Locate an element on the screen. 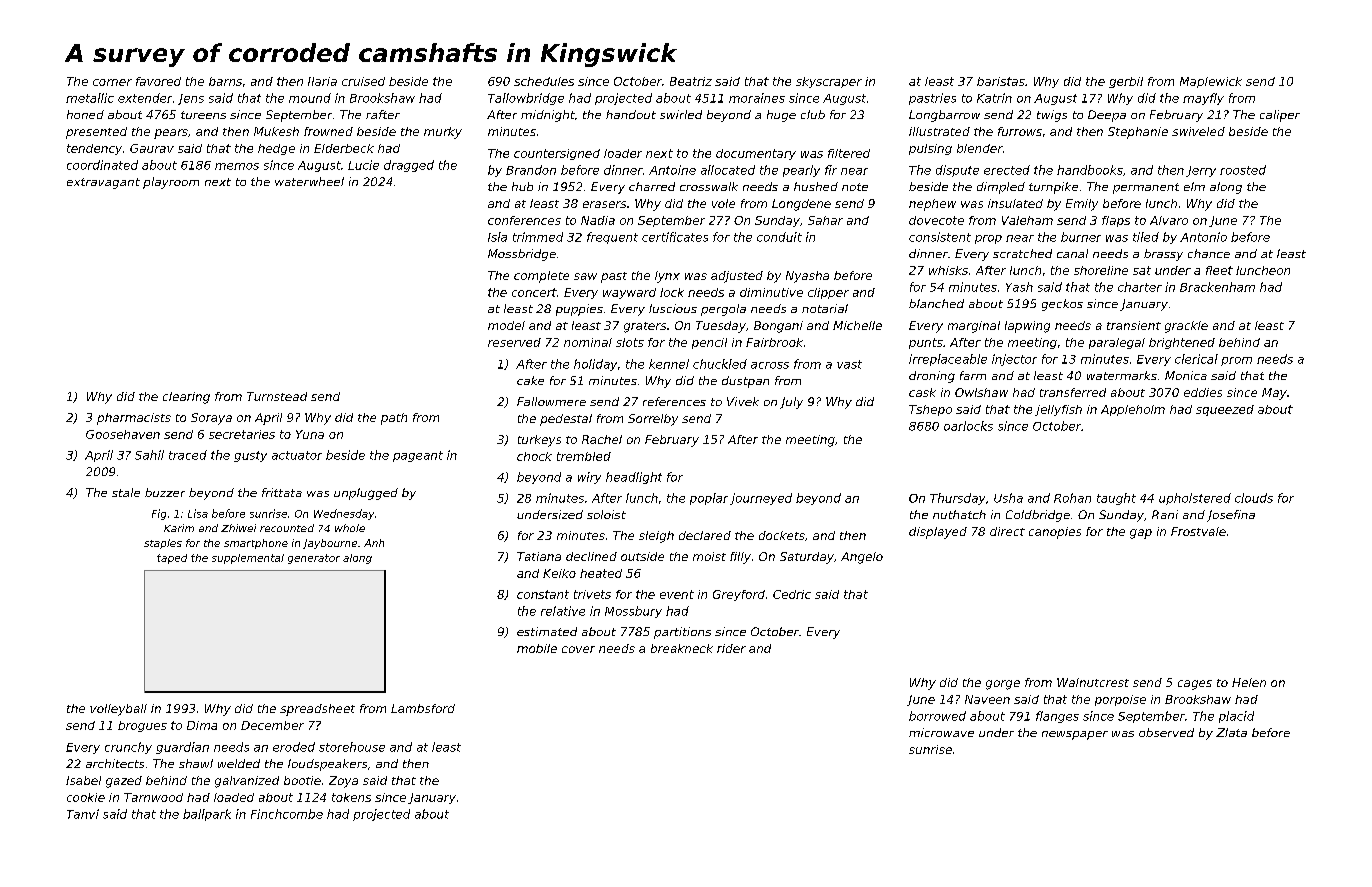 The height and width of the screenshot is (887, 1372). mayfly is located at coordinates (1203, 99).
